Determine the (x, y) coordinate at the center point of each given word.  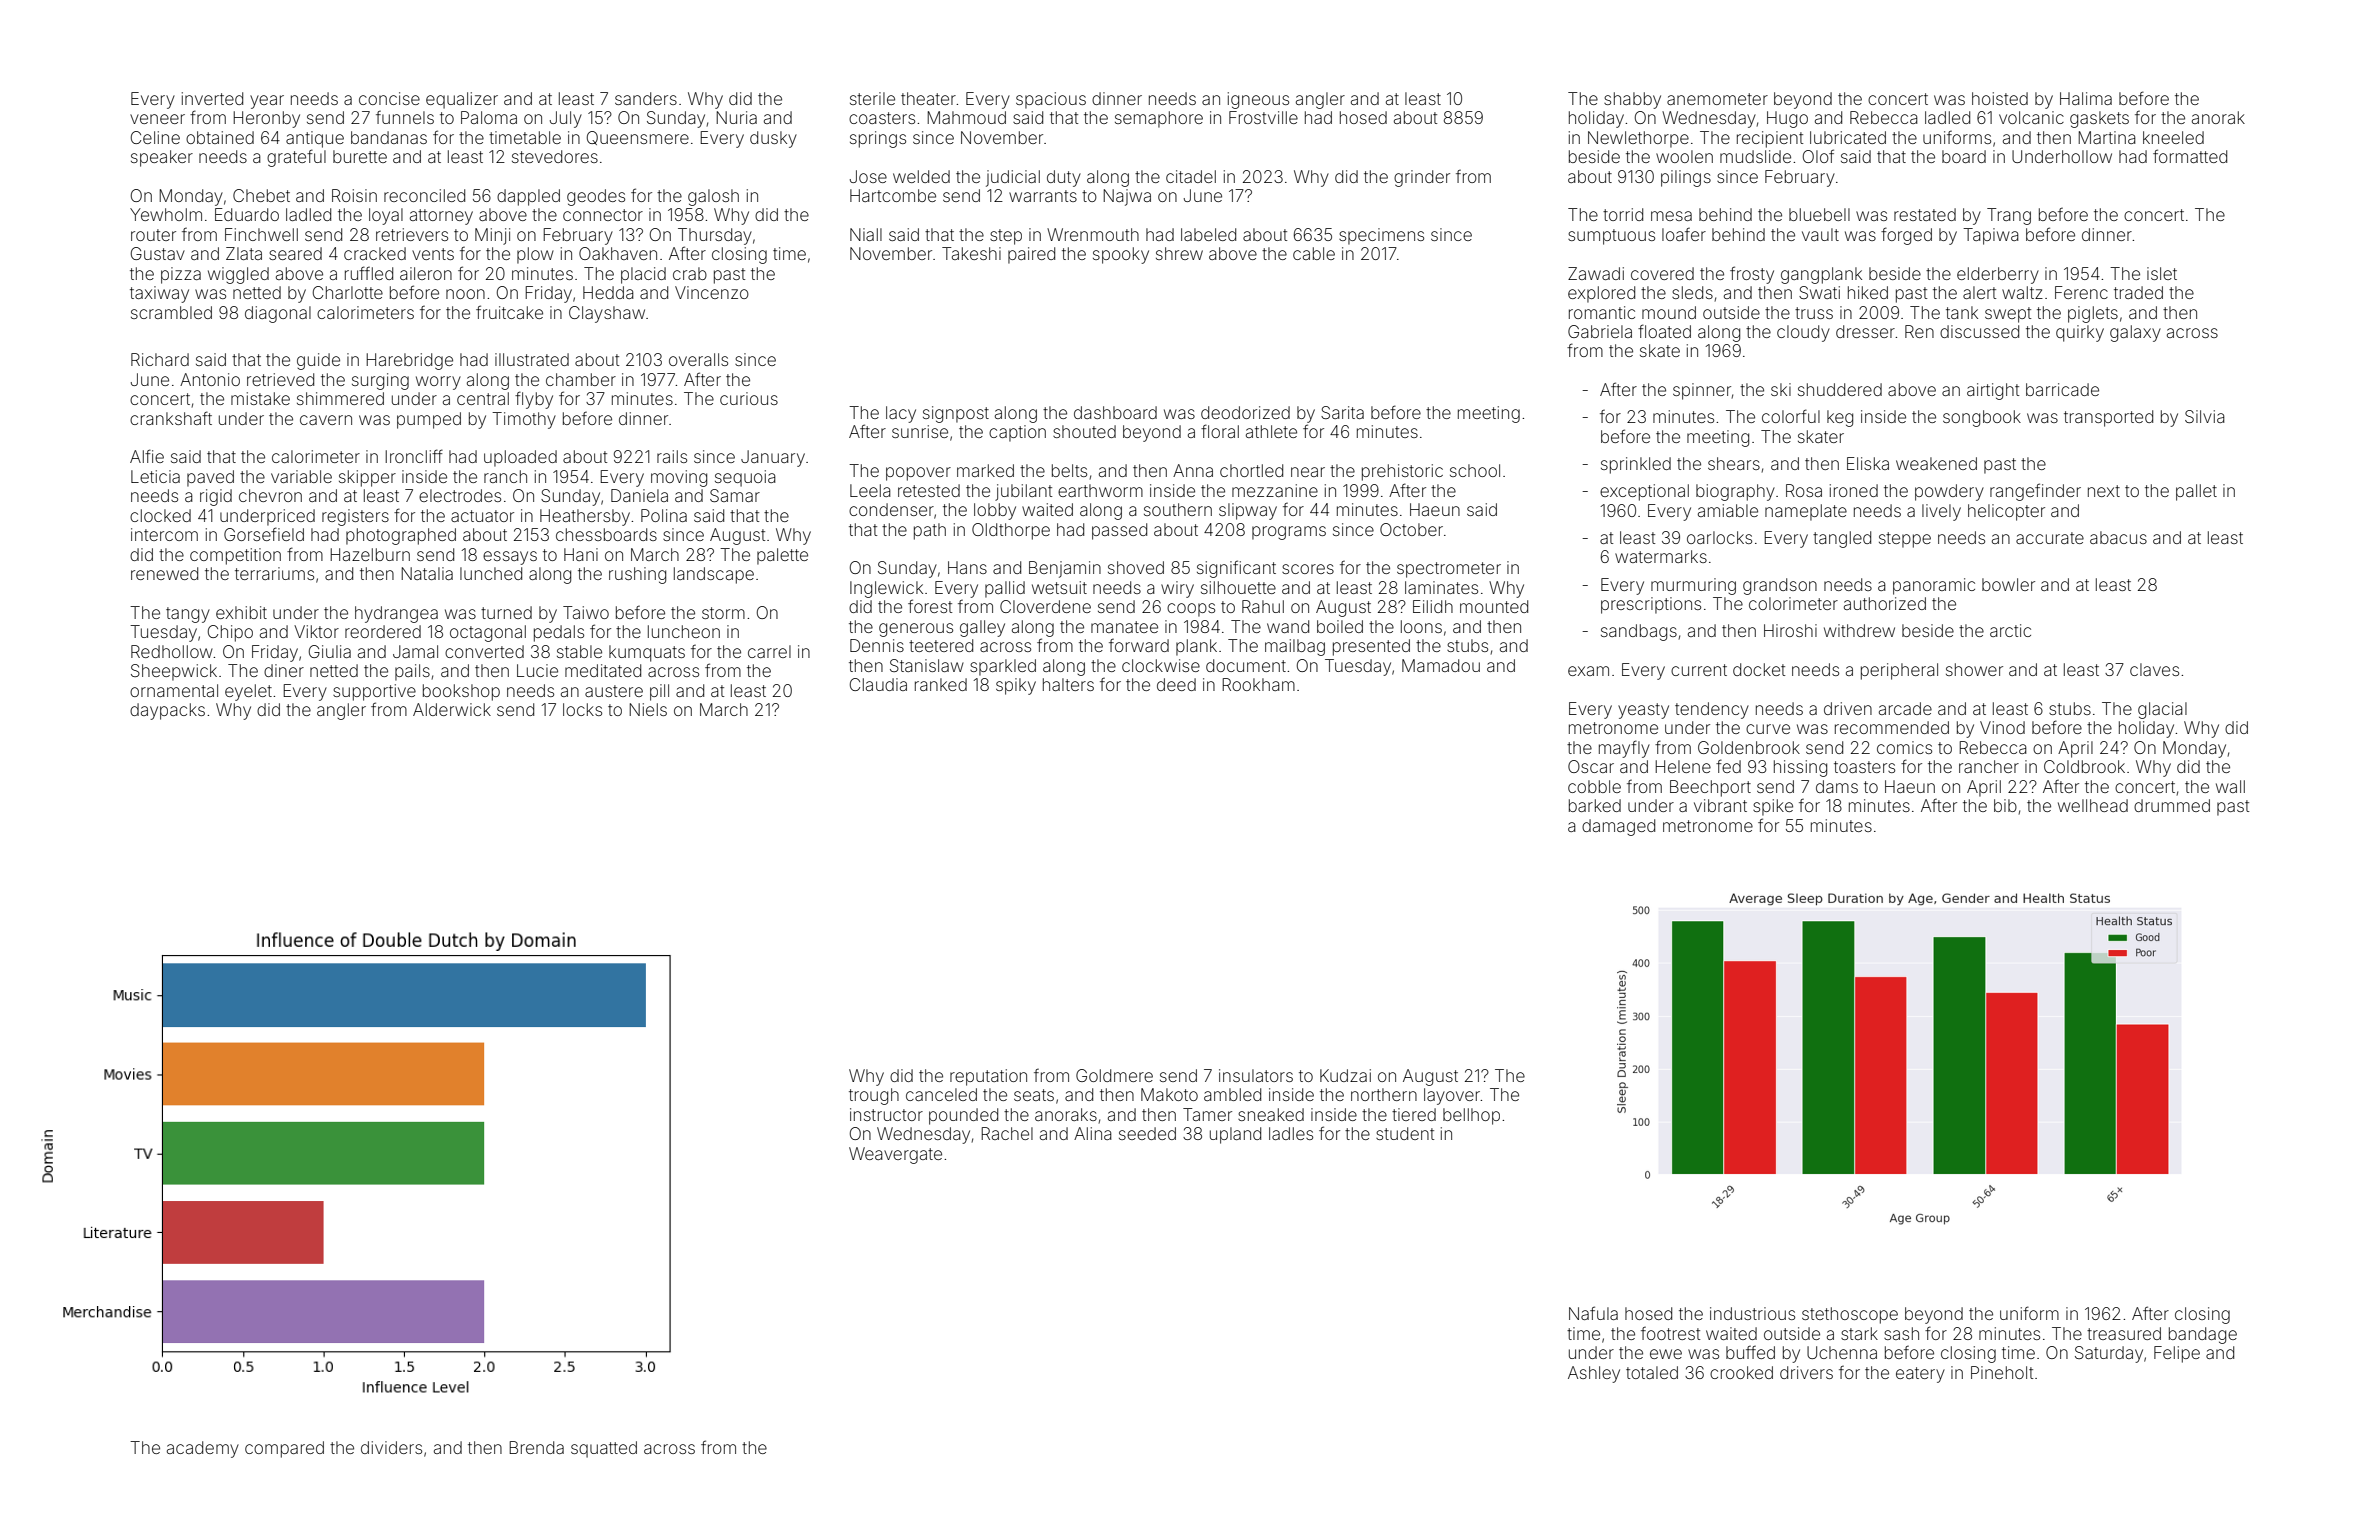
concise (389, 98)
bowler (2008, 584)
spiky (1016, 686)
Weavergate (895, 1155)
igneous (1258, 100)
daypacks (167, 711)
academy (203, 1449)
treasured (2124, 1333)
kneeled (2173, 137)
